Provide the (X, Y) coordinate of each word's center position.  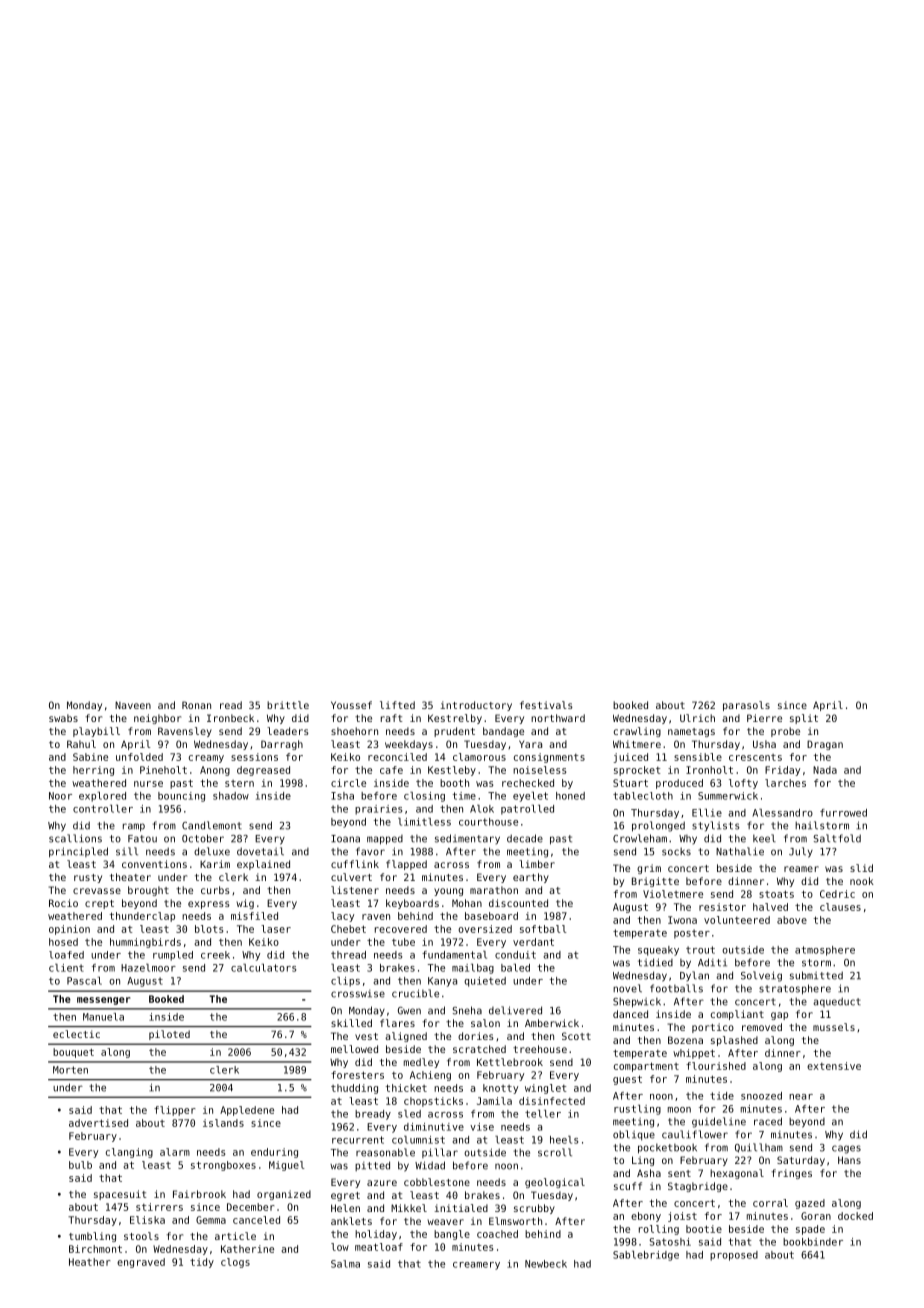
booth (454, 783)
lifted (397, 705)
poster (692, 934)
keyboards (412, 904)
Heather (90, 1262)
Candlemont (212, 825)
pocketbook (667, 1148)
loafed (66, 955)
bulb (80, 1165)
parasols (746, 706)
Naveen (133, 705)
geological (555, 1183)
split (804, 719)
